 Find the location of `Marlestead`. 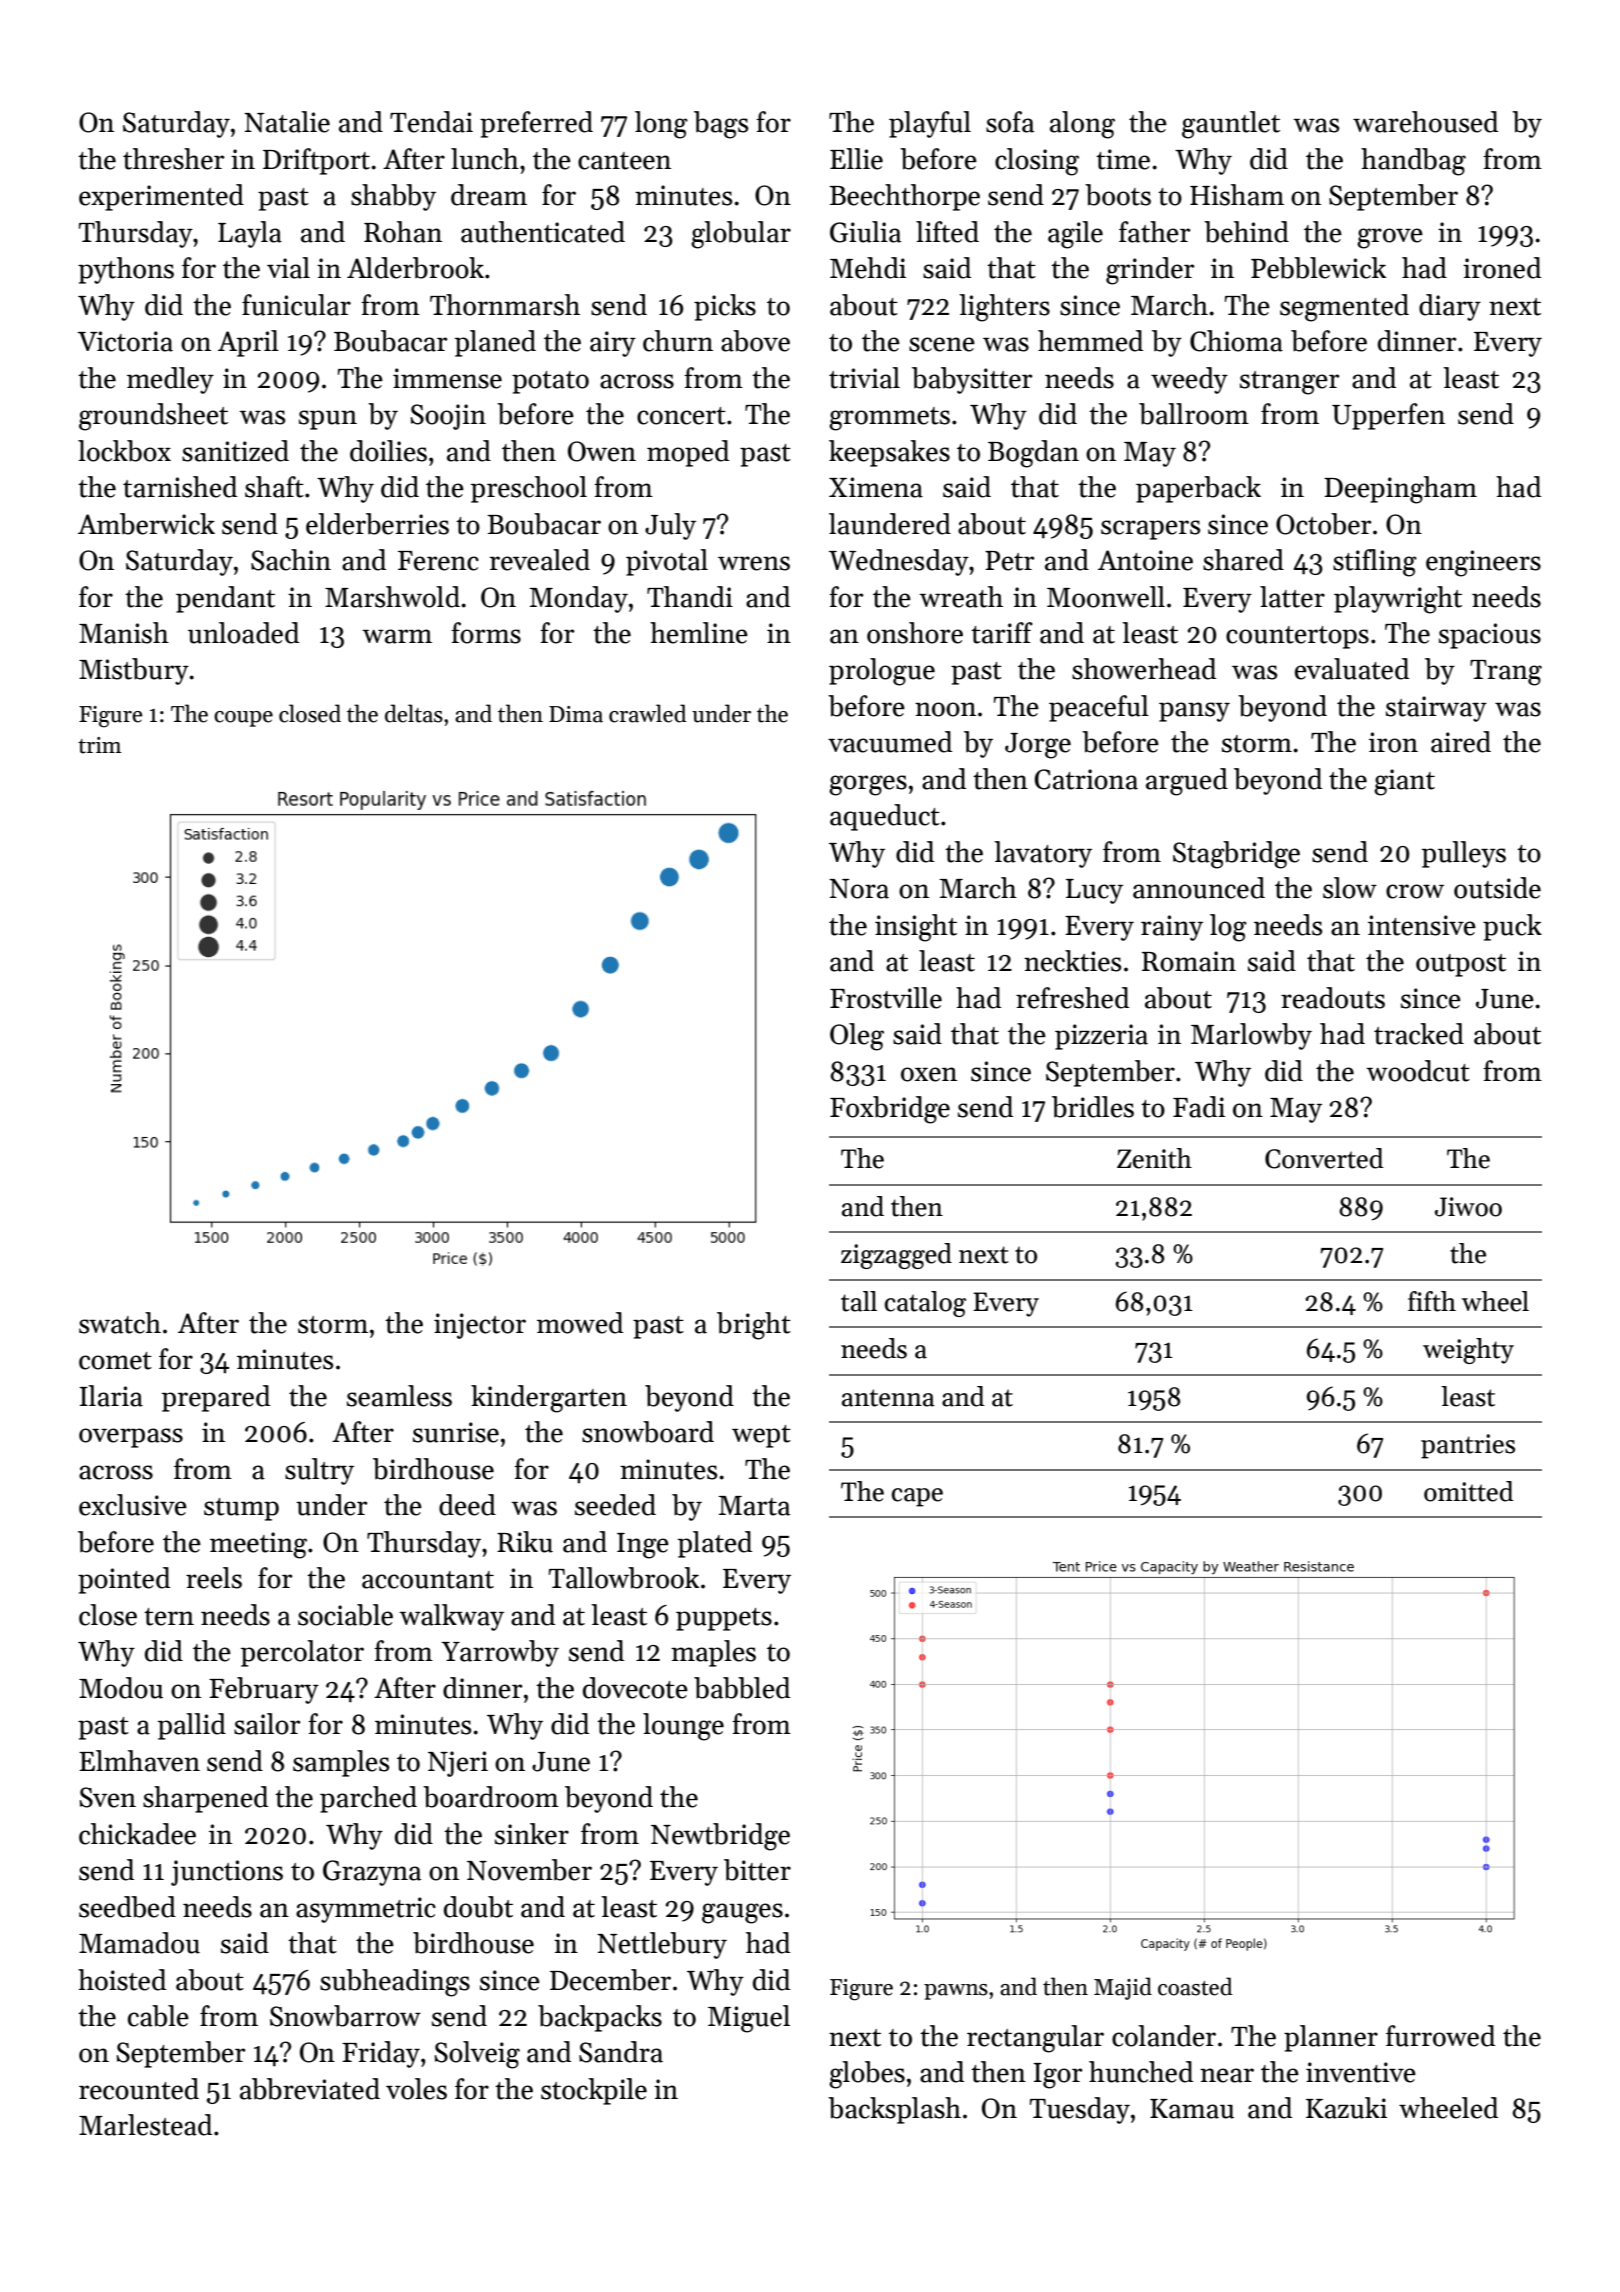

Marlestead is located at coordinates (145, 2125).
